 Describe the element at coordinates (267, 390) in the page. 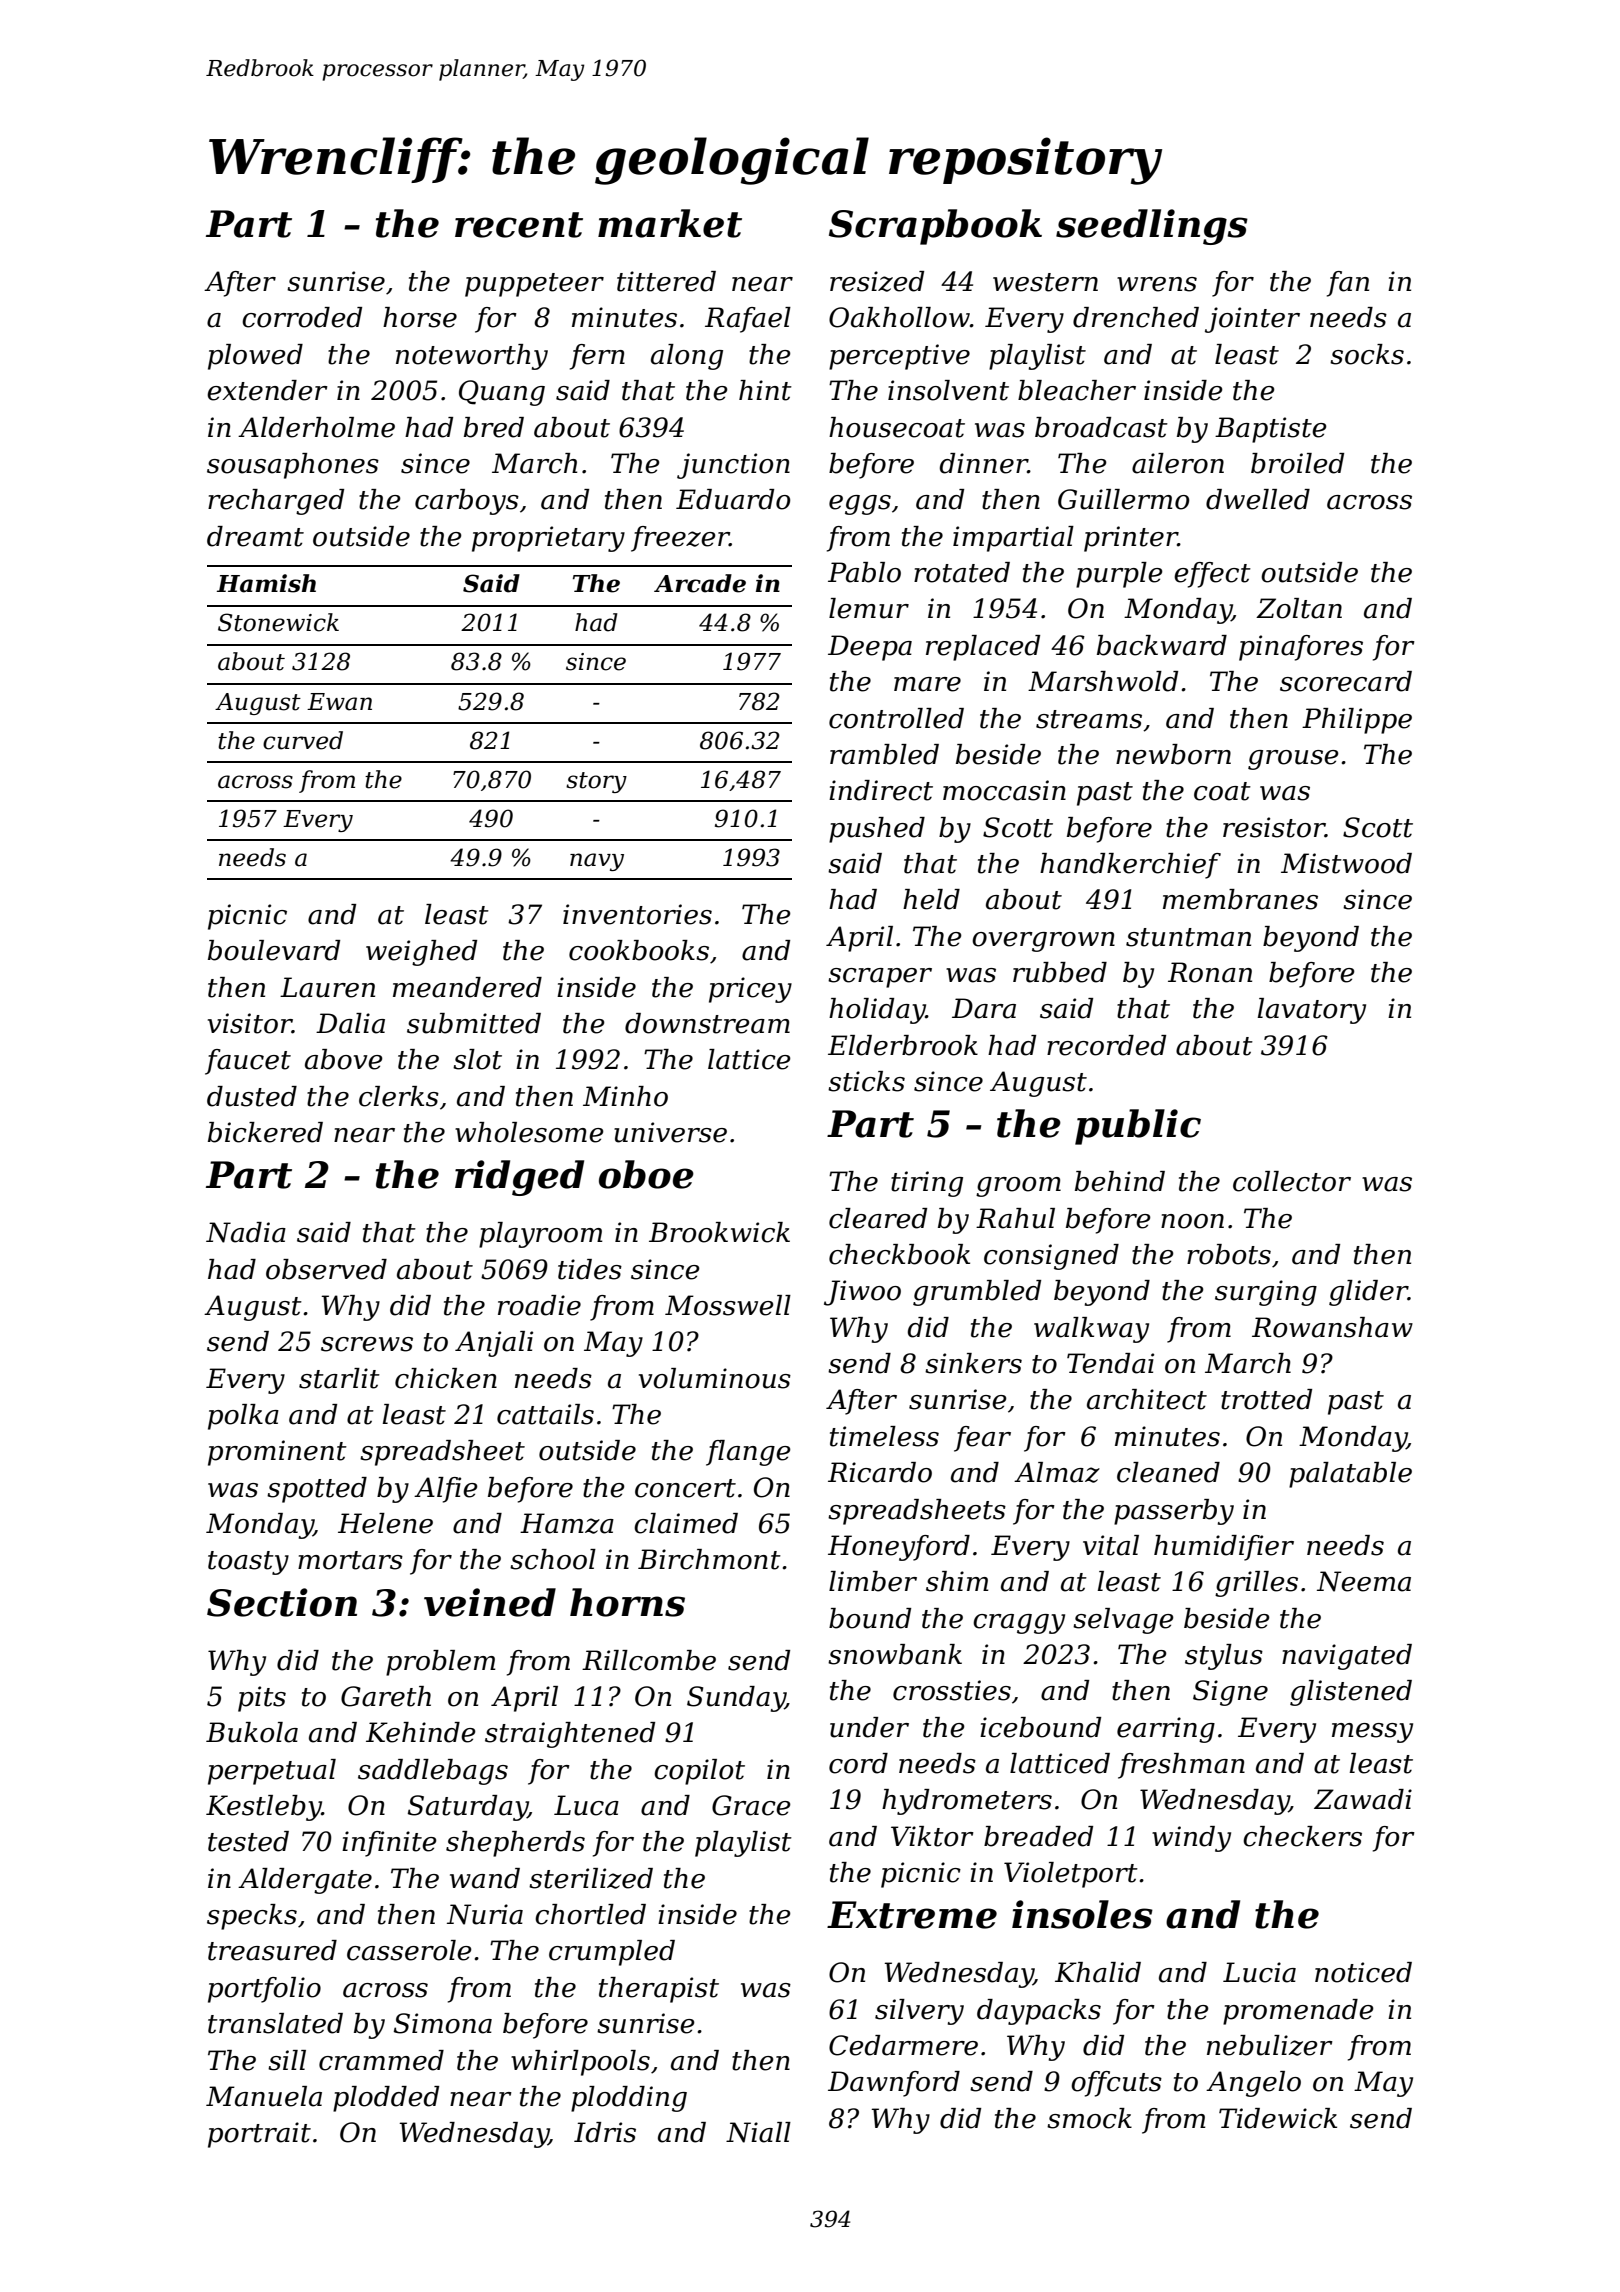

I see `extender` at that location.
